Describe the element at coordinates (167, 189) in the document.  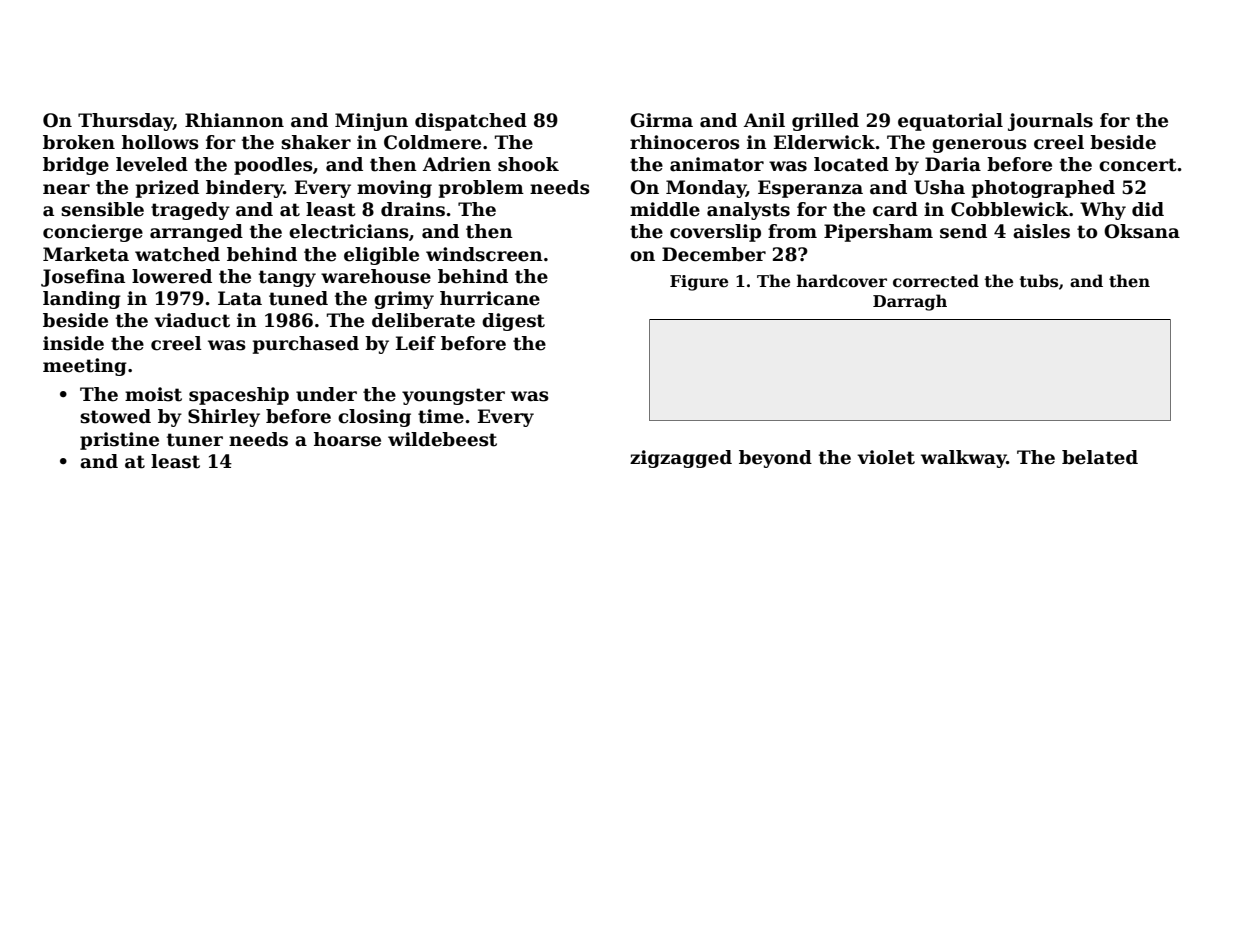
I see `prized` at that location.
